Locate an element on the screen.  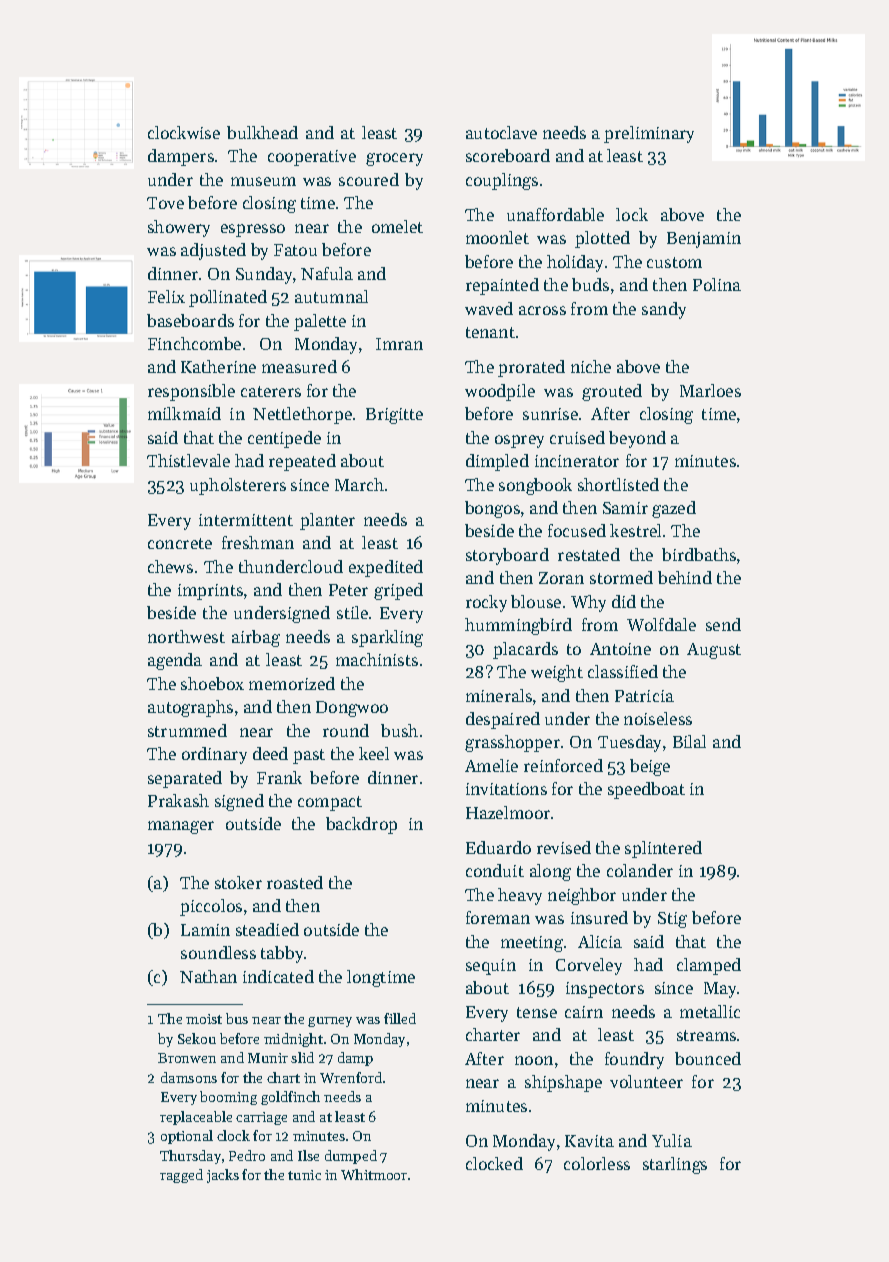
Benjamin is located at coordinates (704, 240).
